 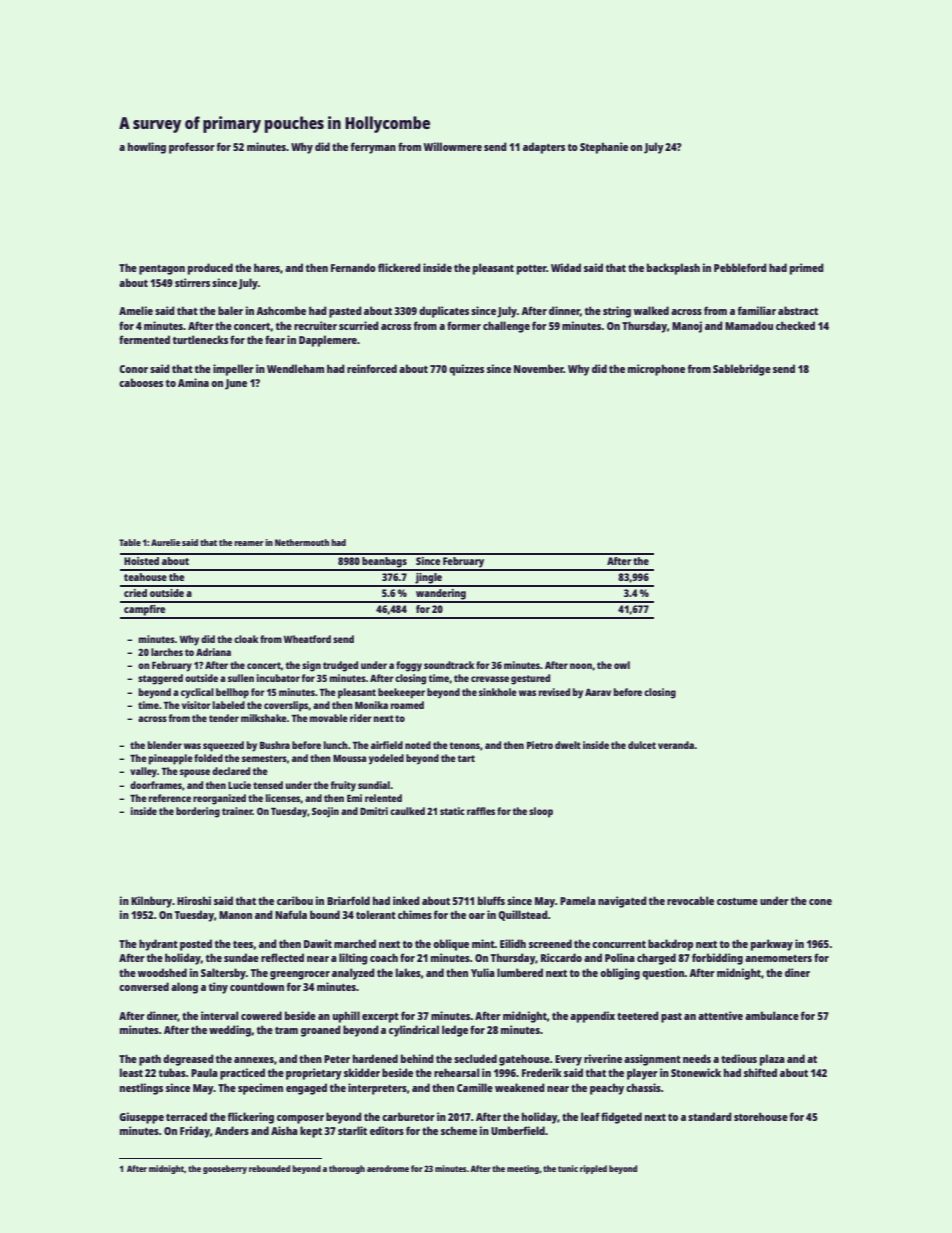 What do you see at coordinates (544, 148) in the page?
I see `adapters` at bounding box center [544, 148].
